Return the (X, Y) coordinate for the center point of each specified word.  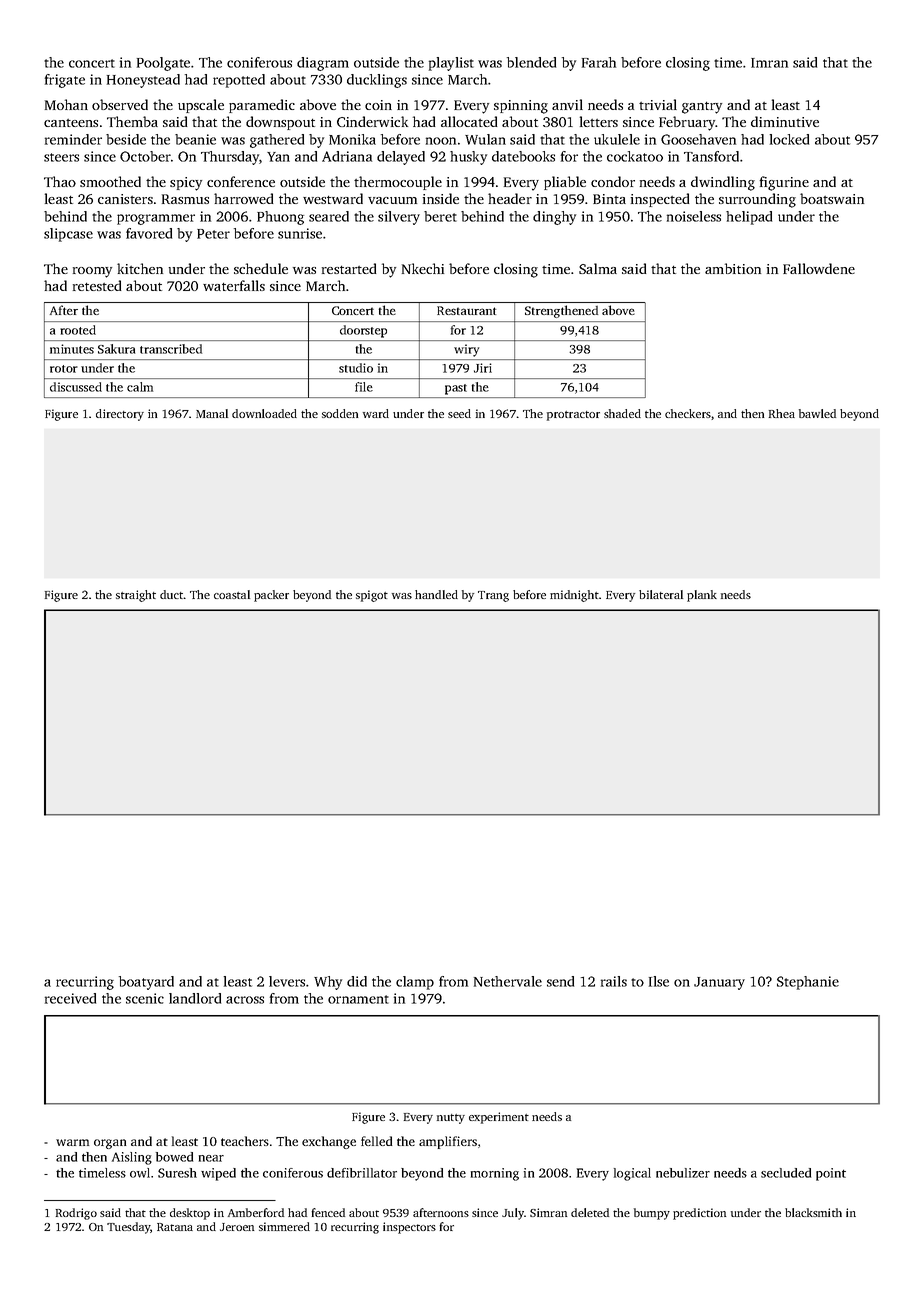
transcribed (171, 349)
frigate (65, 81)
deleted (590, 1212)
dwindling (723, 183)
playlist (451, 64)
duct (172, 594)
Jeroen (237, 1227)
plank (702, 596)
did (357, 981)
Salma (598, 268)
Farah (599, 62)
